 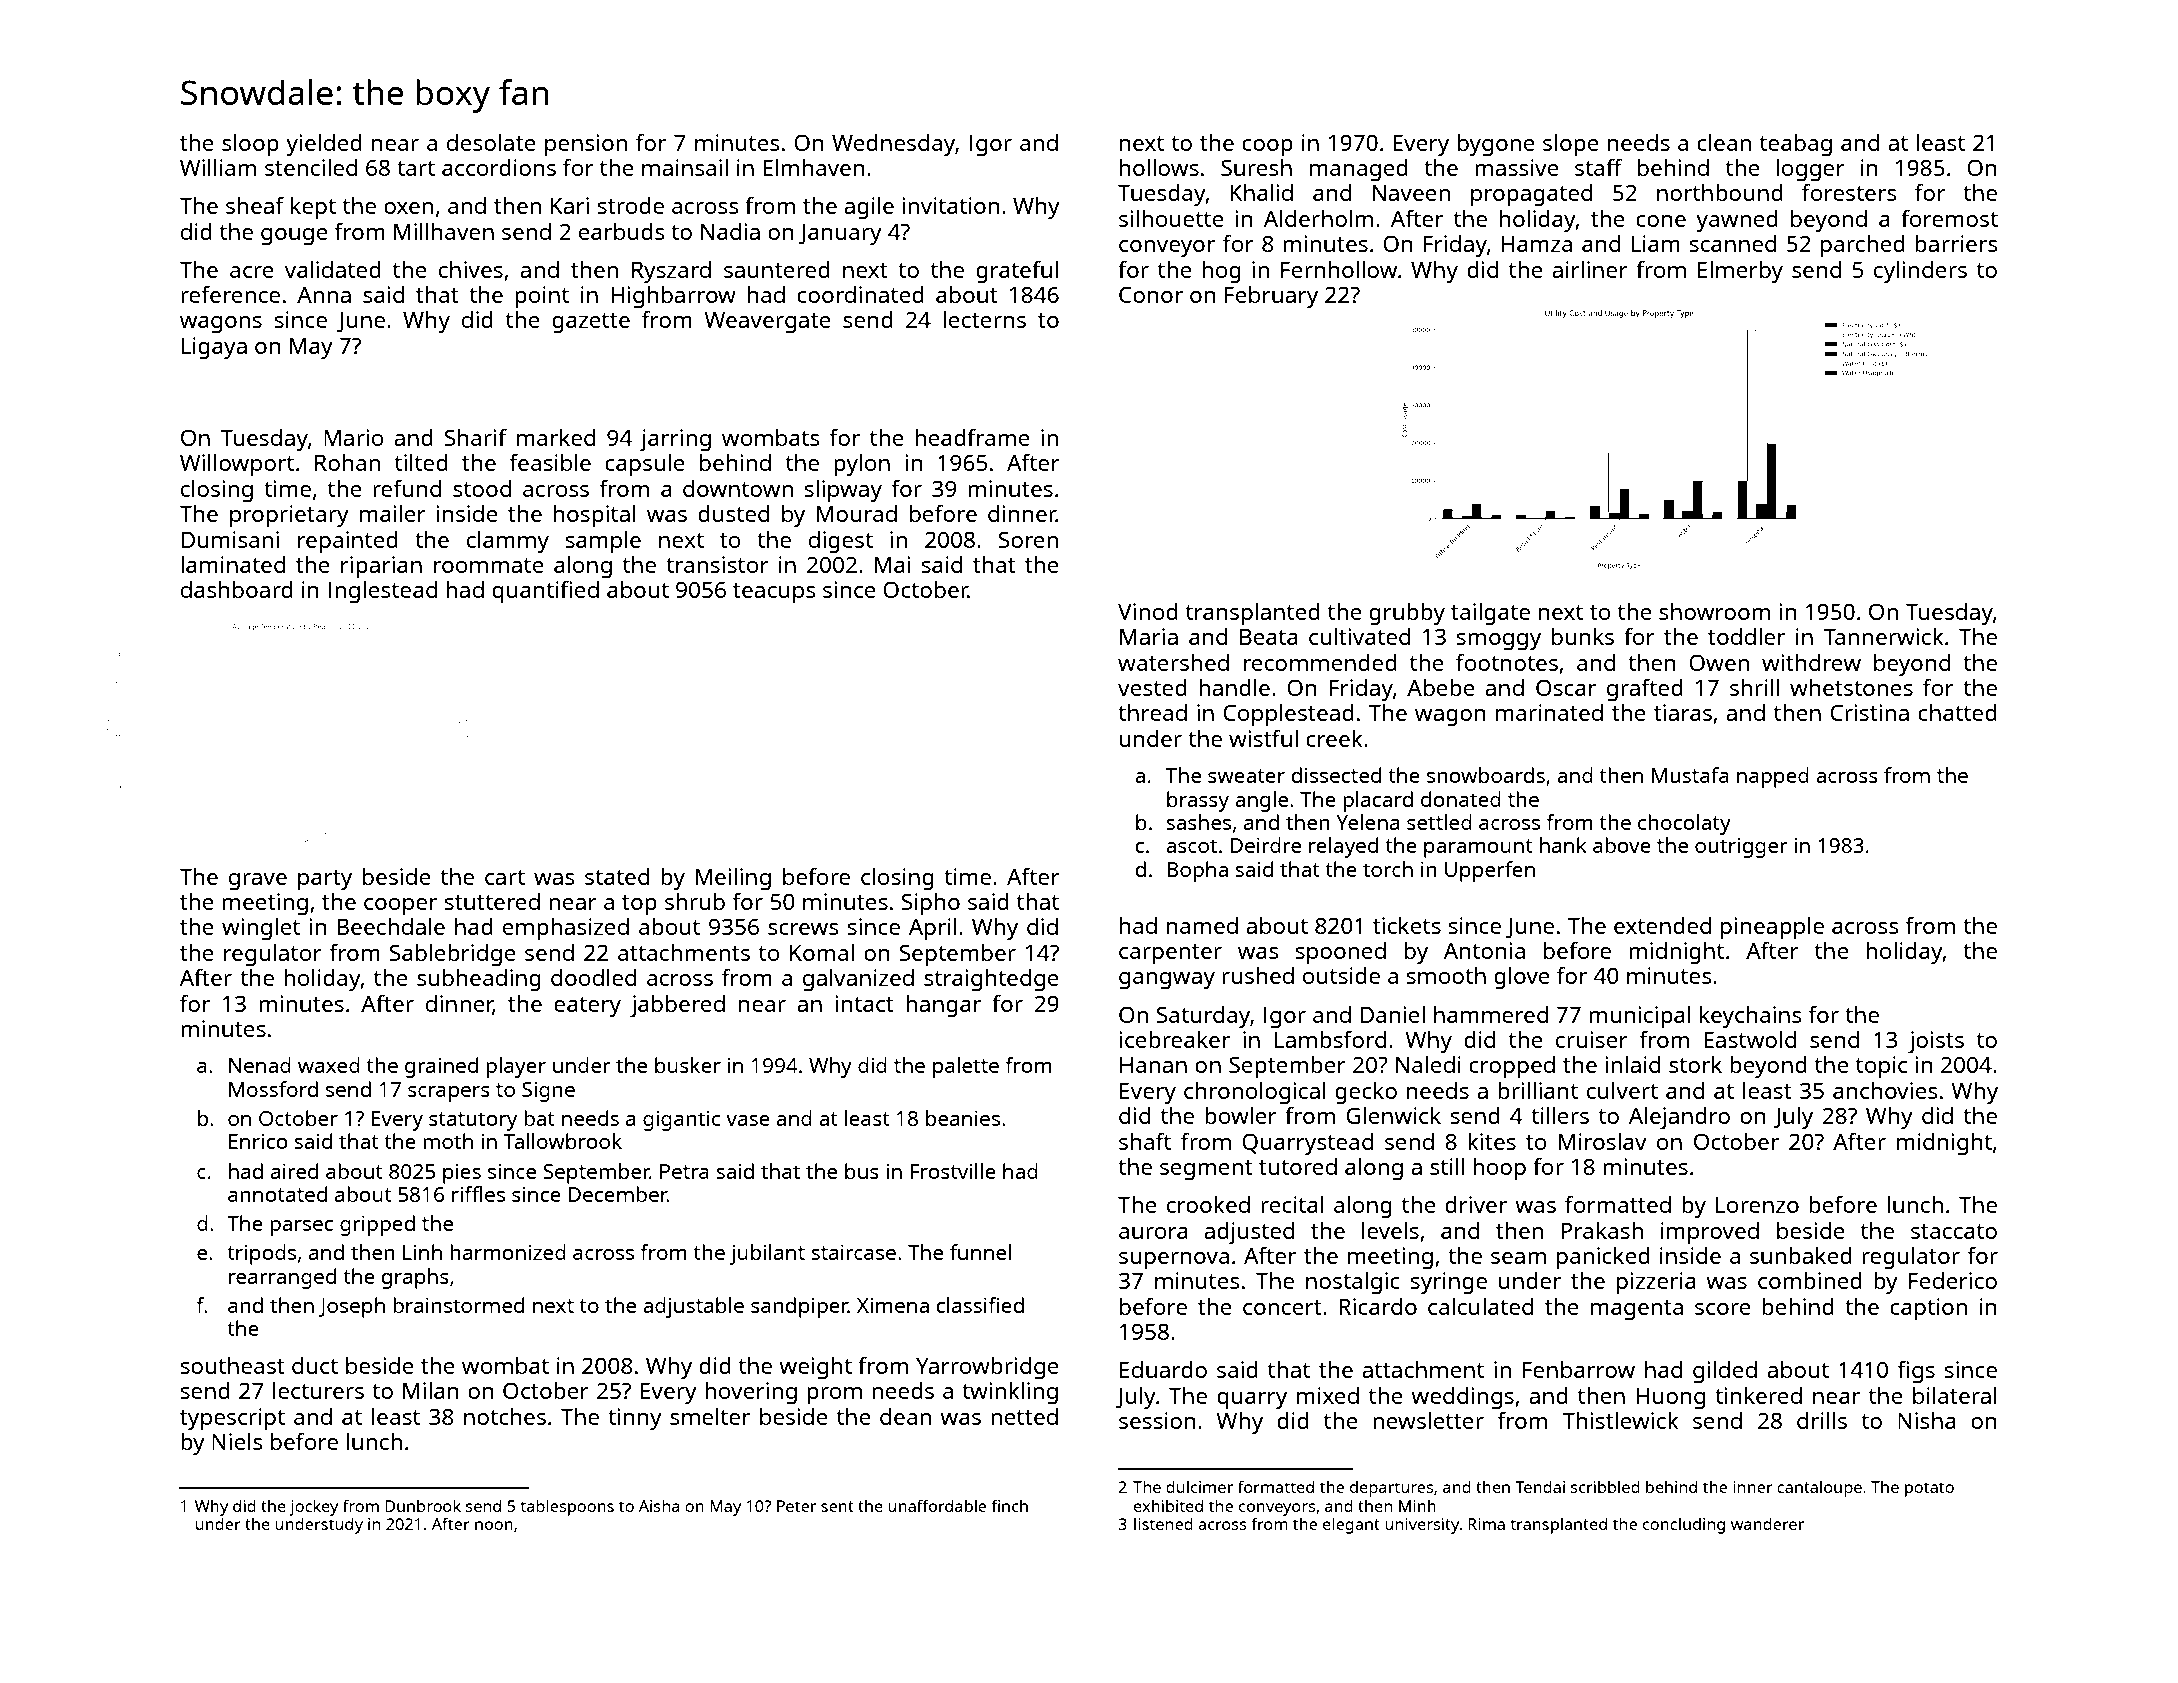 What do you see at coordinates (542, 297) in the screenshot?
I see `point` at bounding box center [542, 297].
